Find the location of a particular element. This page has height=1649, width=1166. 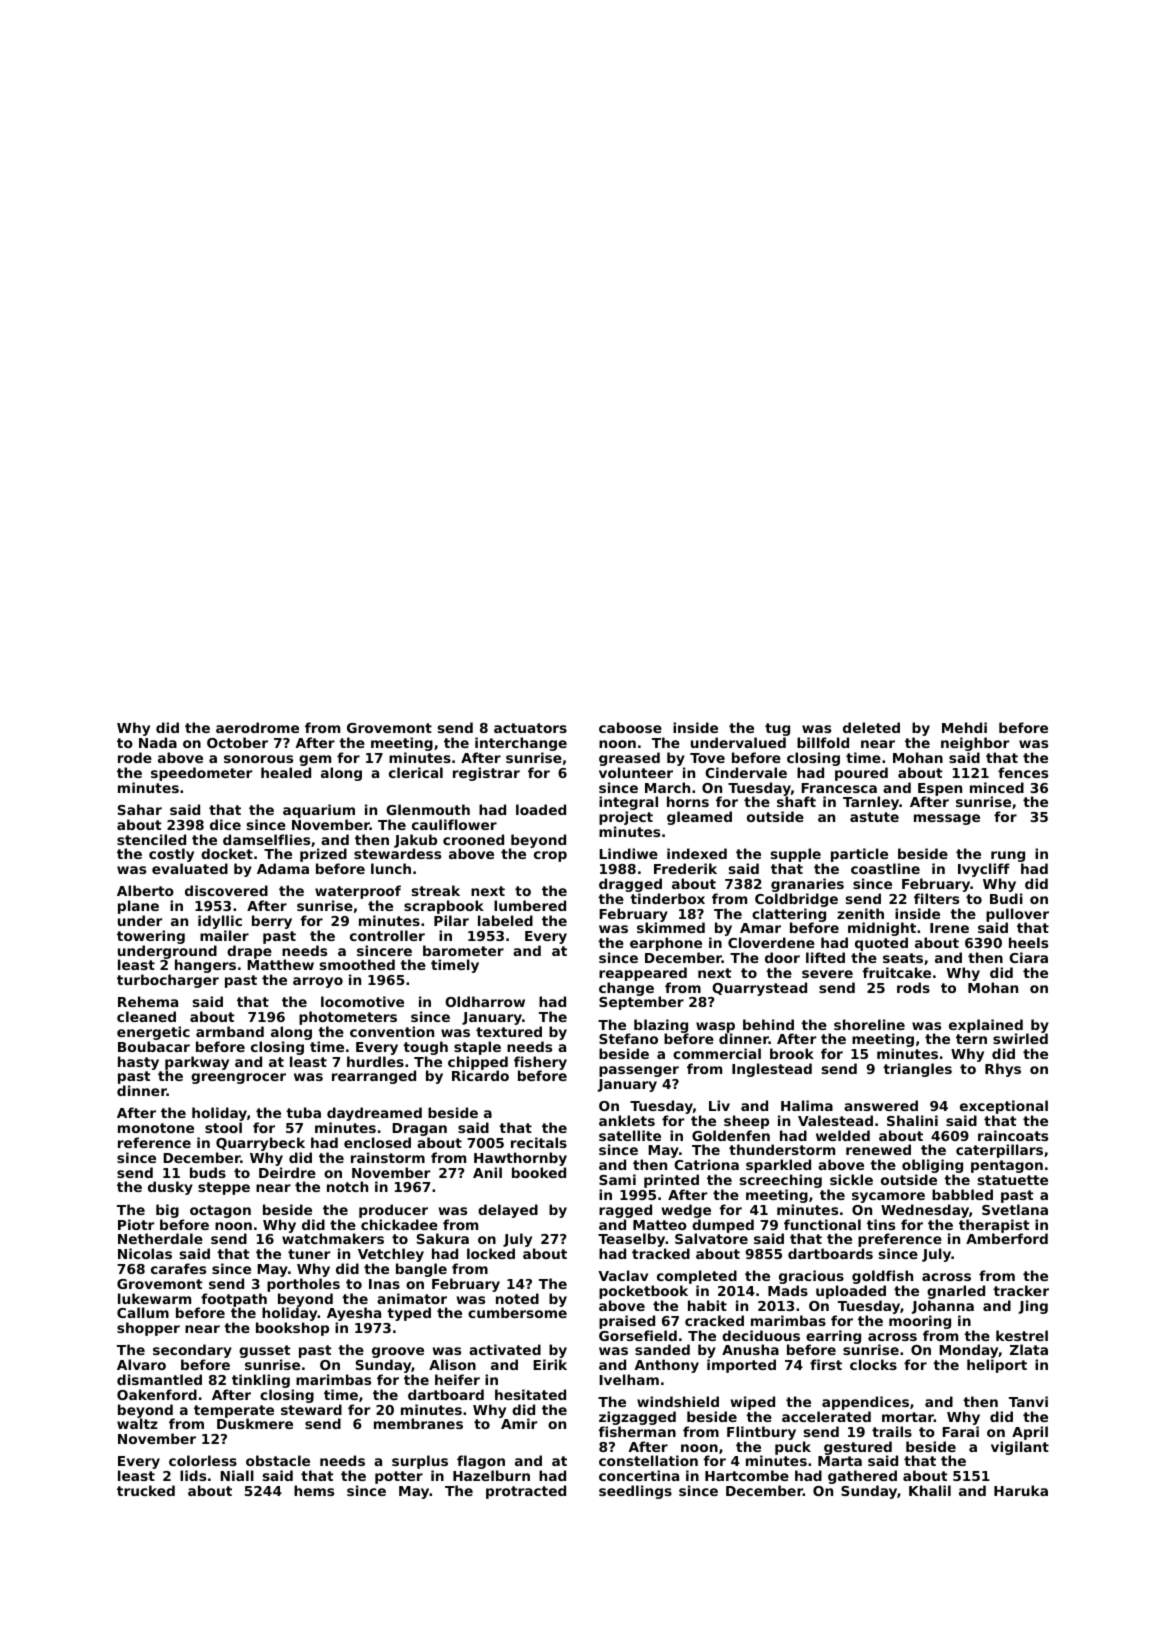

turbocharger is located at coordinates (168, 981).
